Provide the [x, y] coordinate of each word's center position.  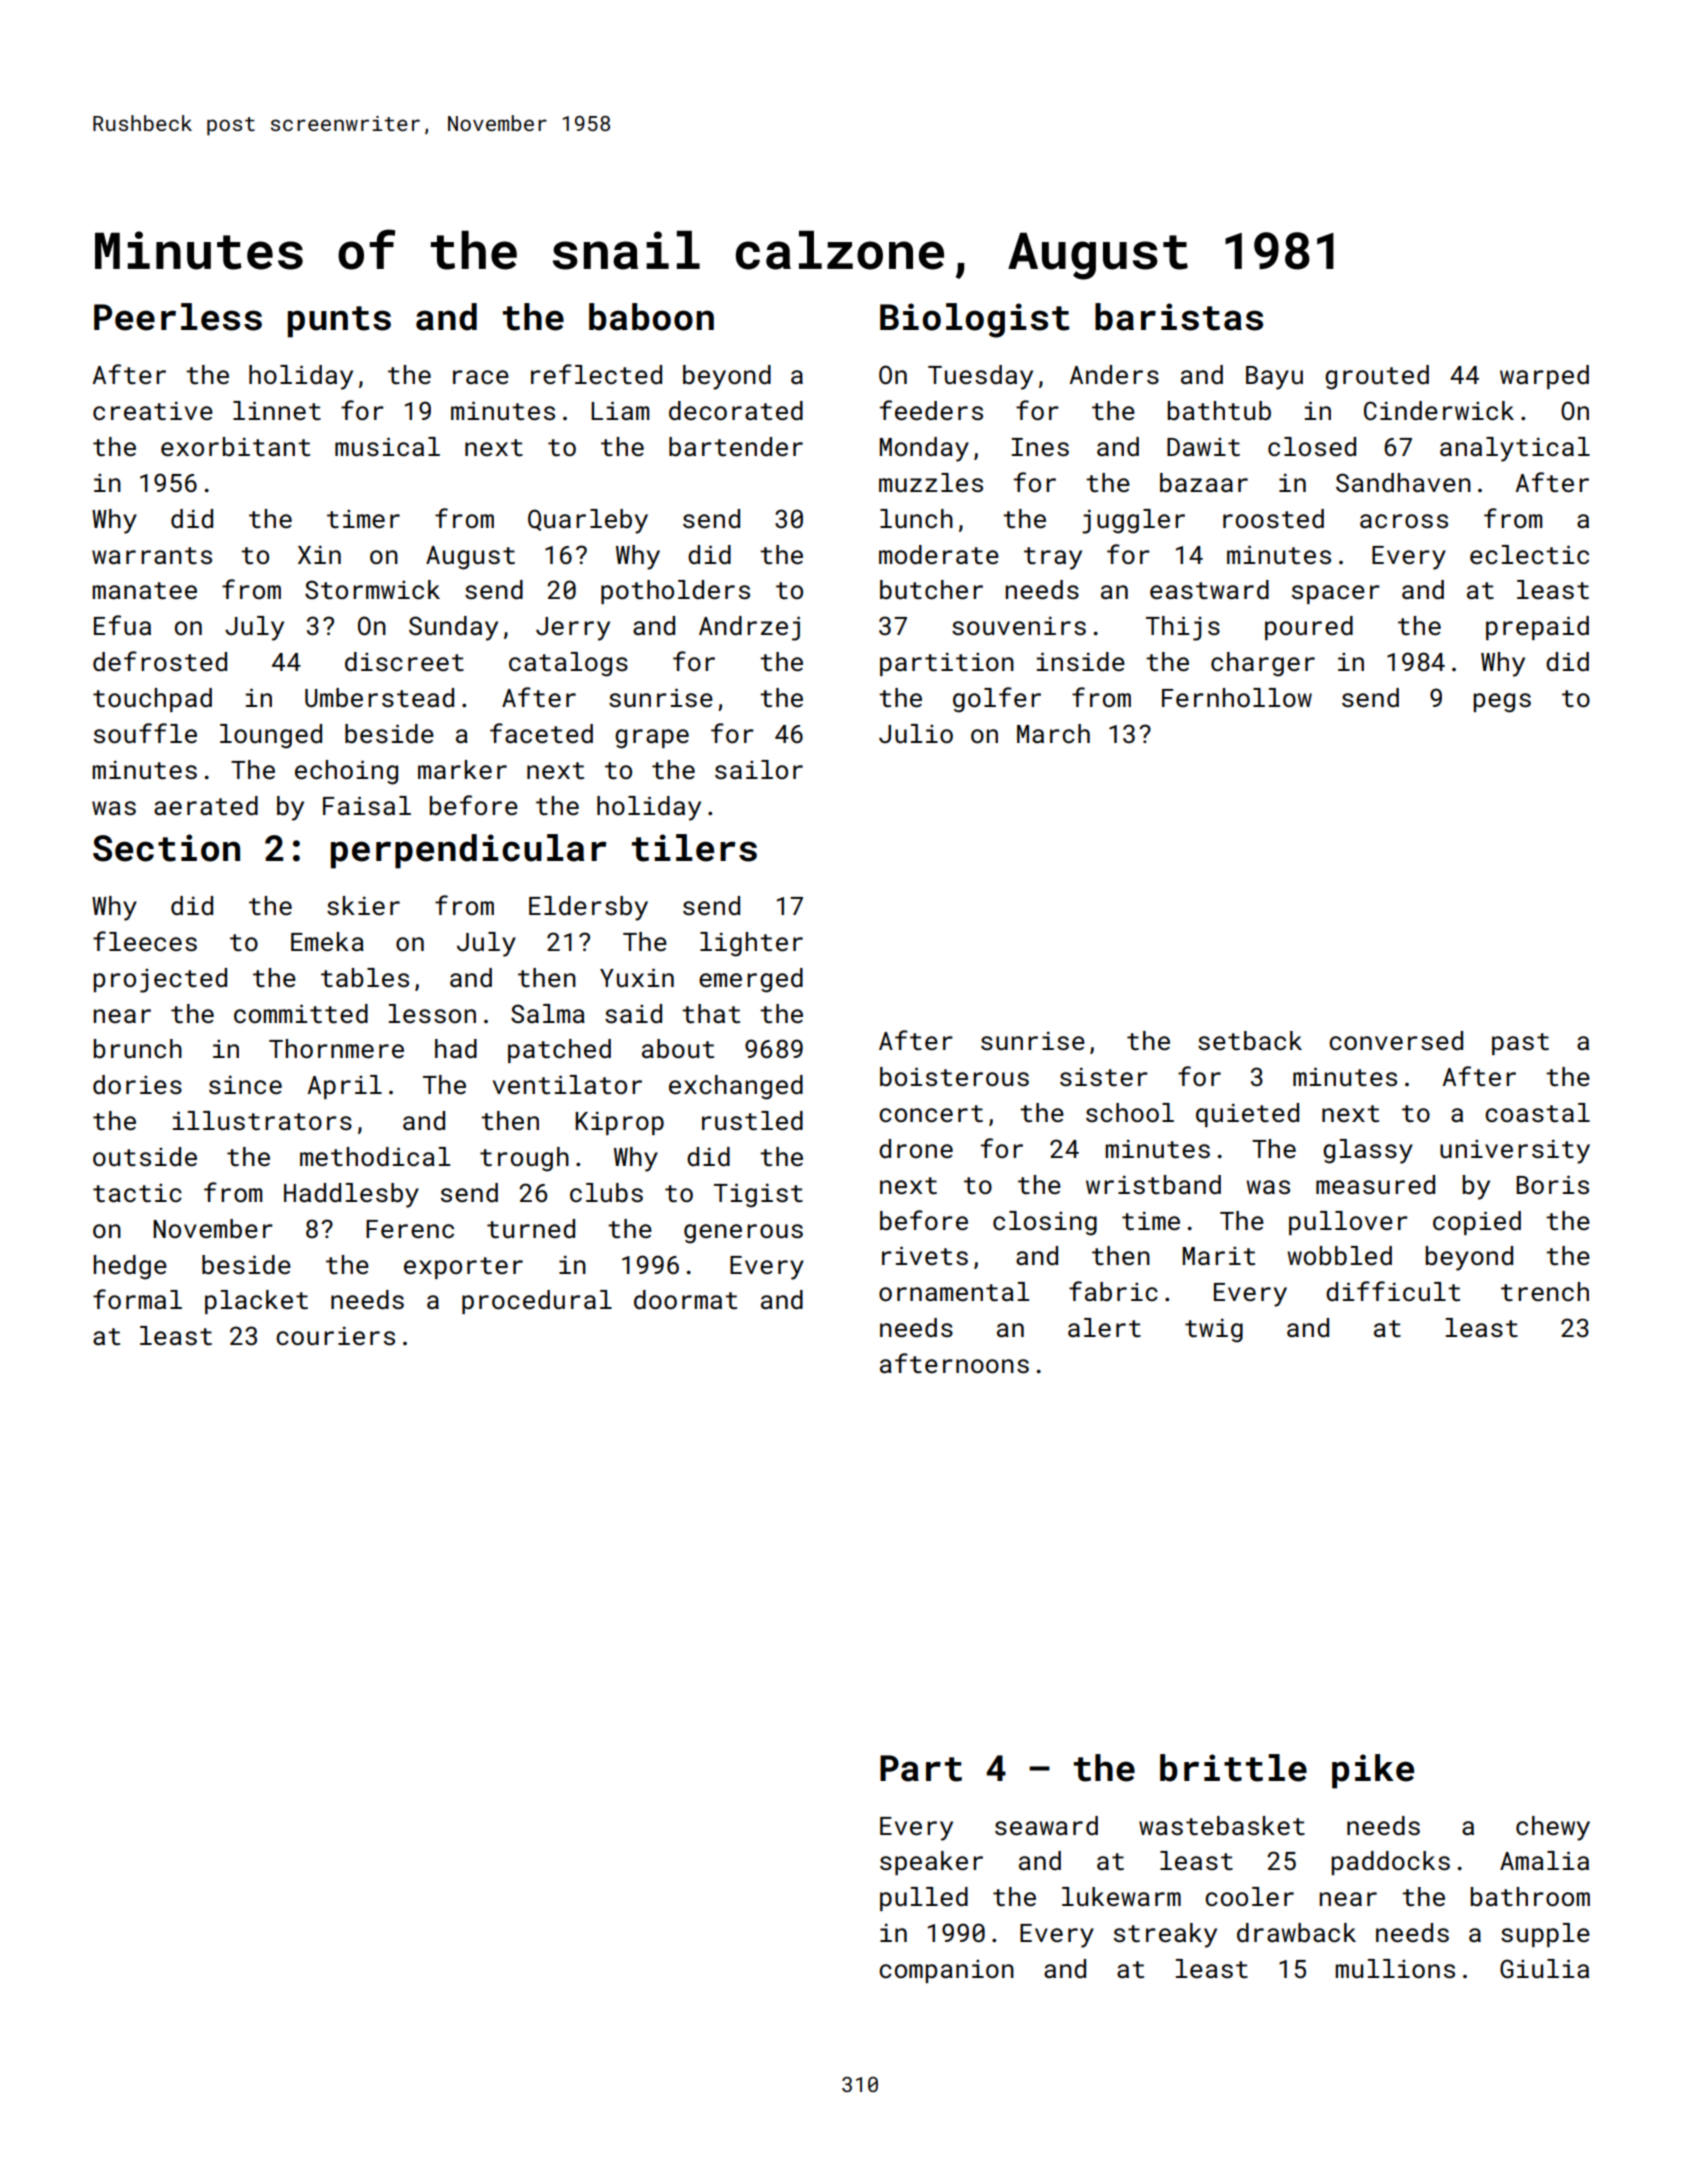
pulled [924, 1899]
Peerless [178, 317]
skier [363, 906]
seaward [1046, 1826]
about [678, 1049]
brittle [1233, 1768]
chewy [1553, 1828]
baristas [1179, 317]
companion [946, 1971]
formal [137, 1299]
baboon [651, 317]
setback [1250, 1041]
